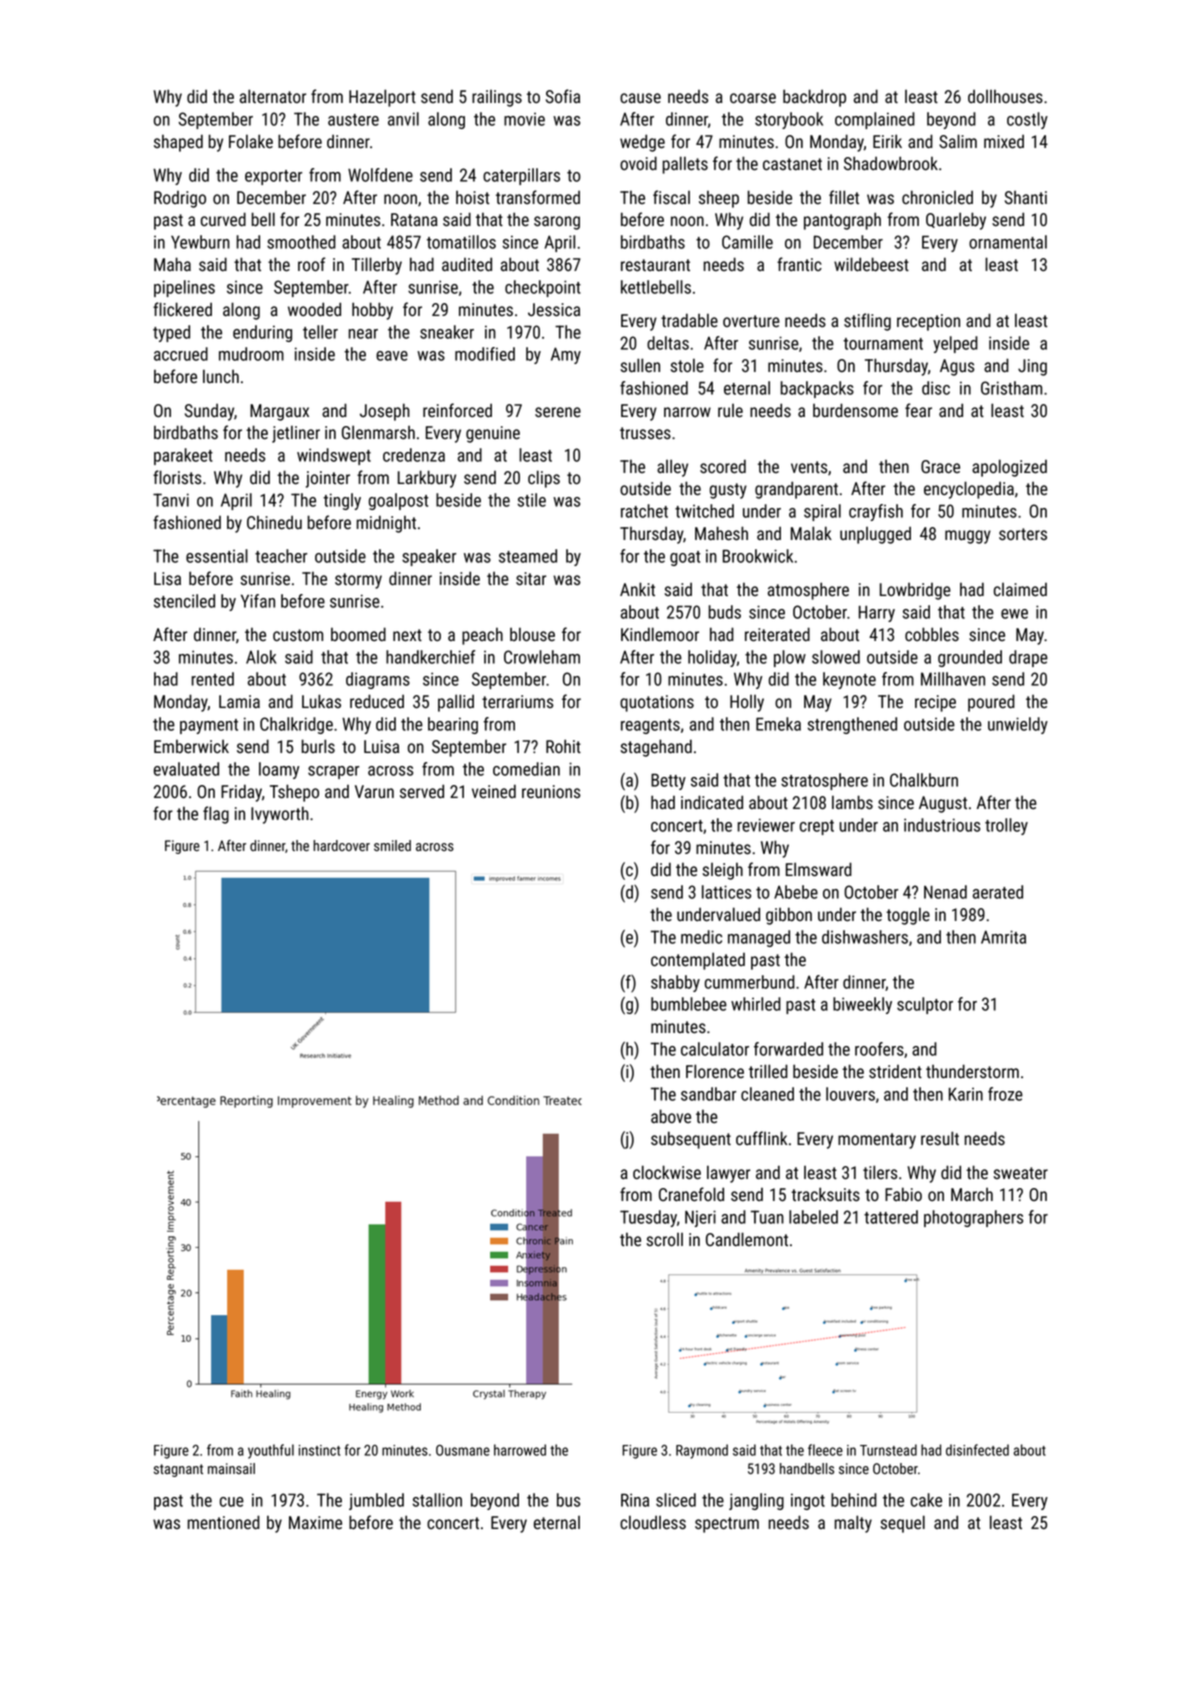  Describe the element at coordinates (640, 365) in the screenshot. I see `sullen` at that location.
